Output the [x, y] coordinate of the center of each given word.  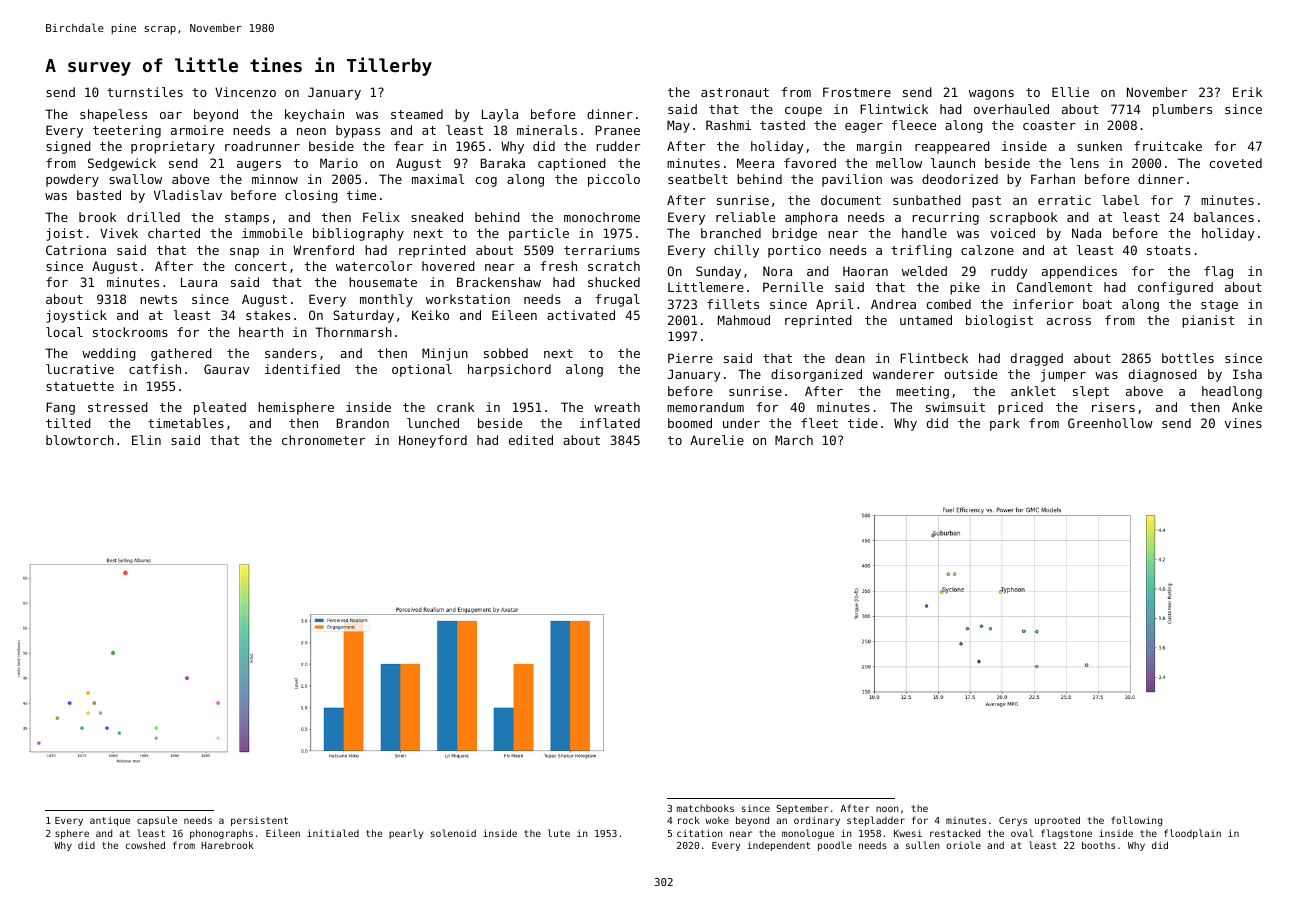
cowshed [145, 845]
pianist [1208, 321]
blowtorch [80, 440]
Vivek [119, 233]
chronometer [323, 440]
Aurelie [717, 440]
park [1005, 424]
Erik [1247, 92]
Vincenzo [245, 92]
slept [1091, 392]
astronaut [735, 92]
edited [531, 440]
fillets [733, 304]
